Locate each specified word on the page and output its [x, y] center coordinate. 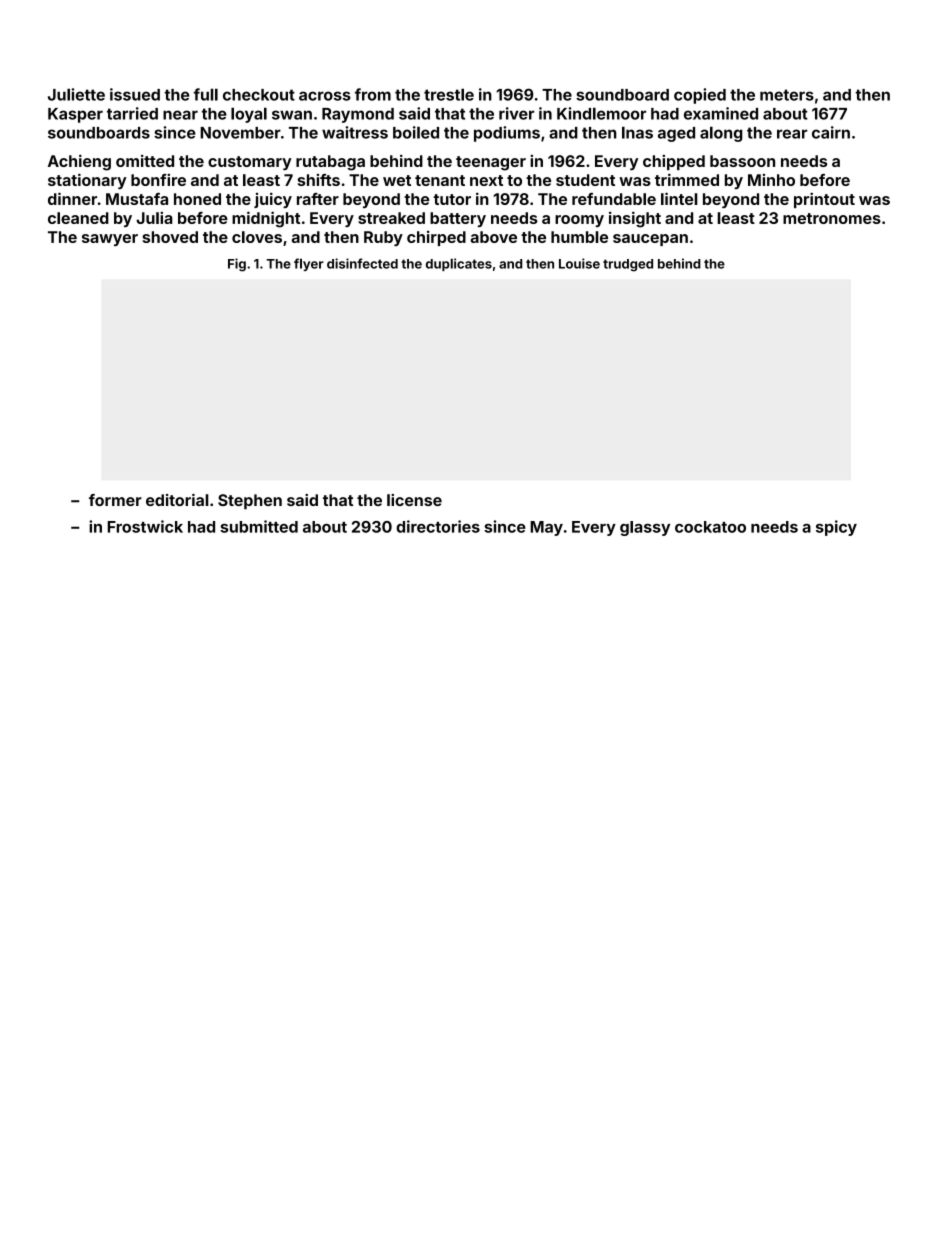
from [373, 94]
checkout [259, 95]
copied [700, 96]
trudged [628, 265]
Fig [237, 265]
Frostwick [145, 526]
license [414, 500]
